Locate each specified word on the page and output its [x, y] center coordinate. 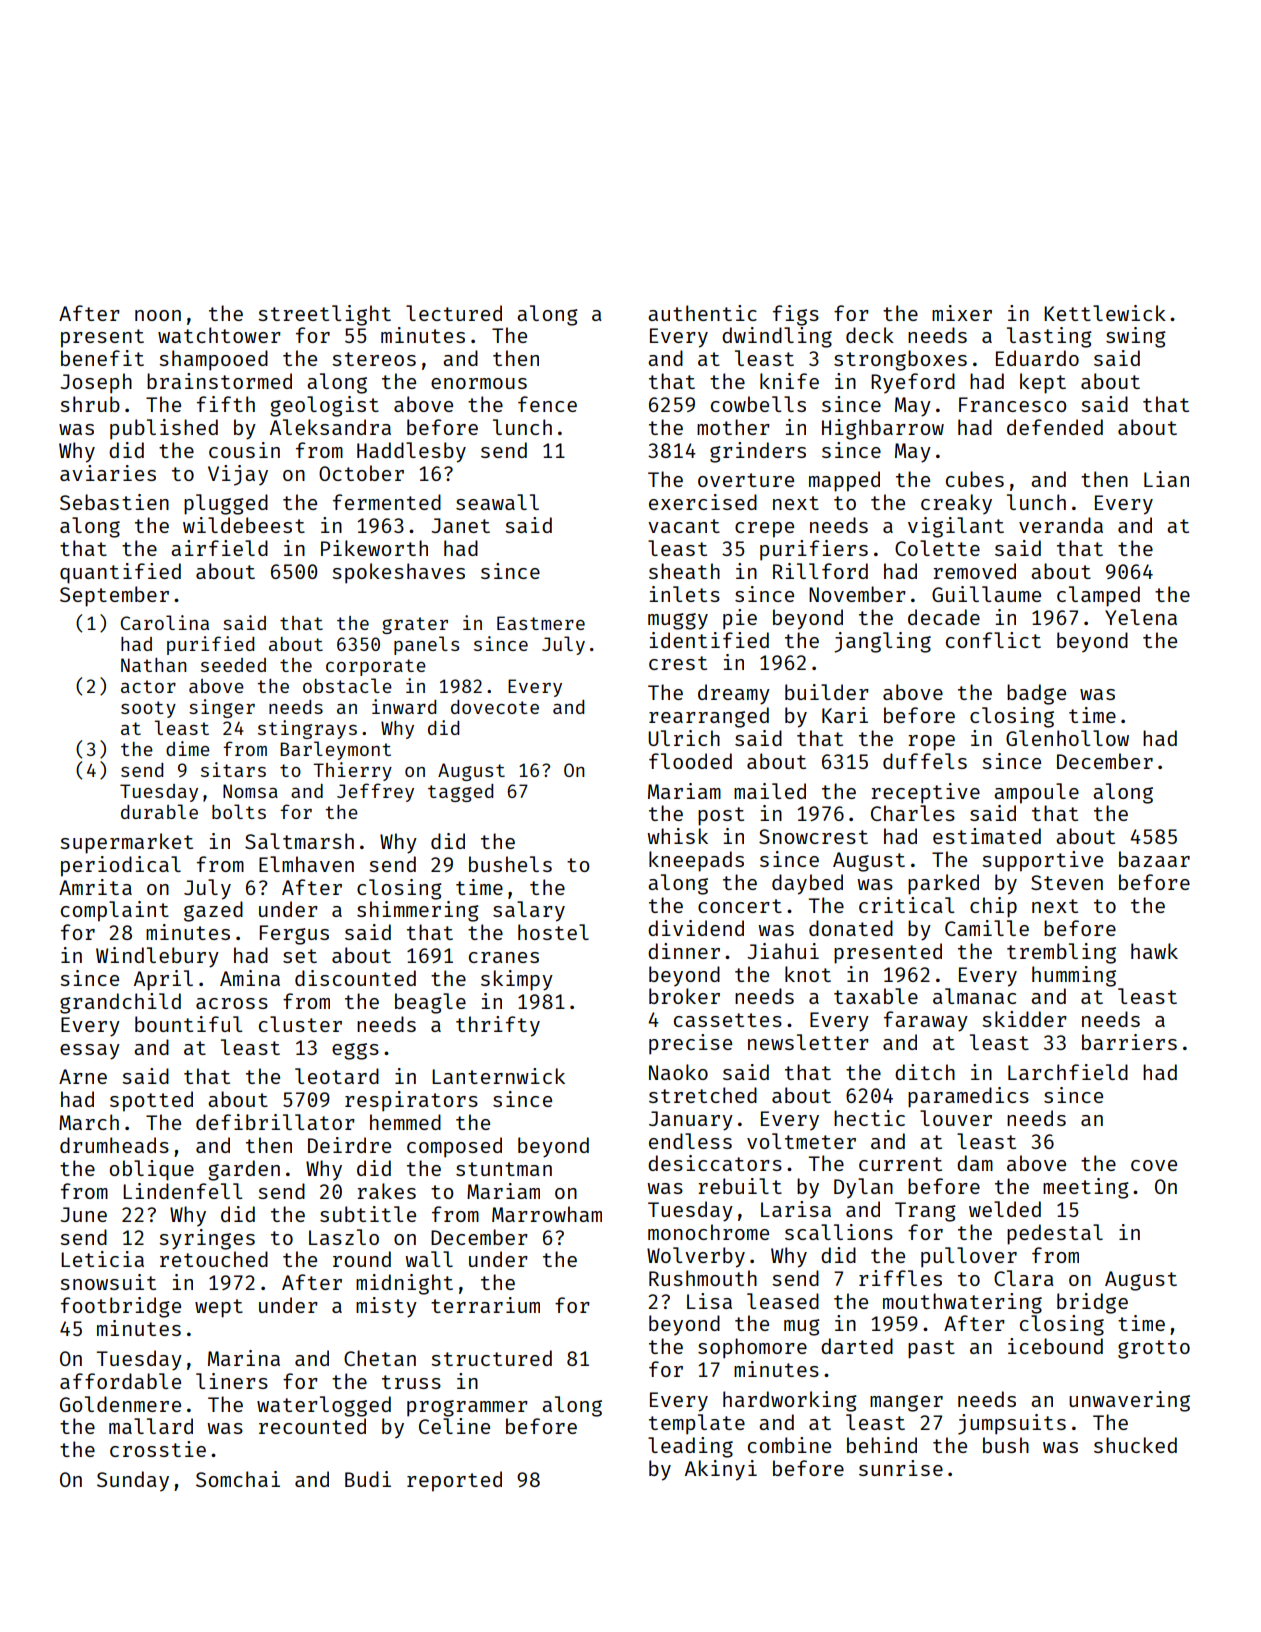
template [697, 1424]
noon [158, 315]
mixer [962, 313]
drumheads [114, 1145]
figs [796, 315]
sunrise [901, 1468]
